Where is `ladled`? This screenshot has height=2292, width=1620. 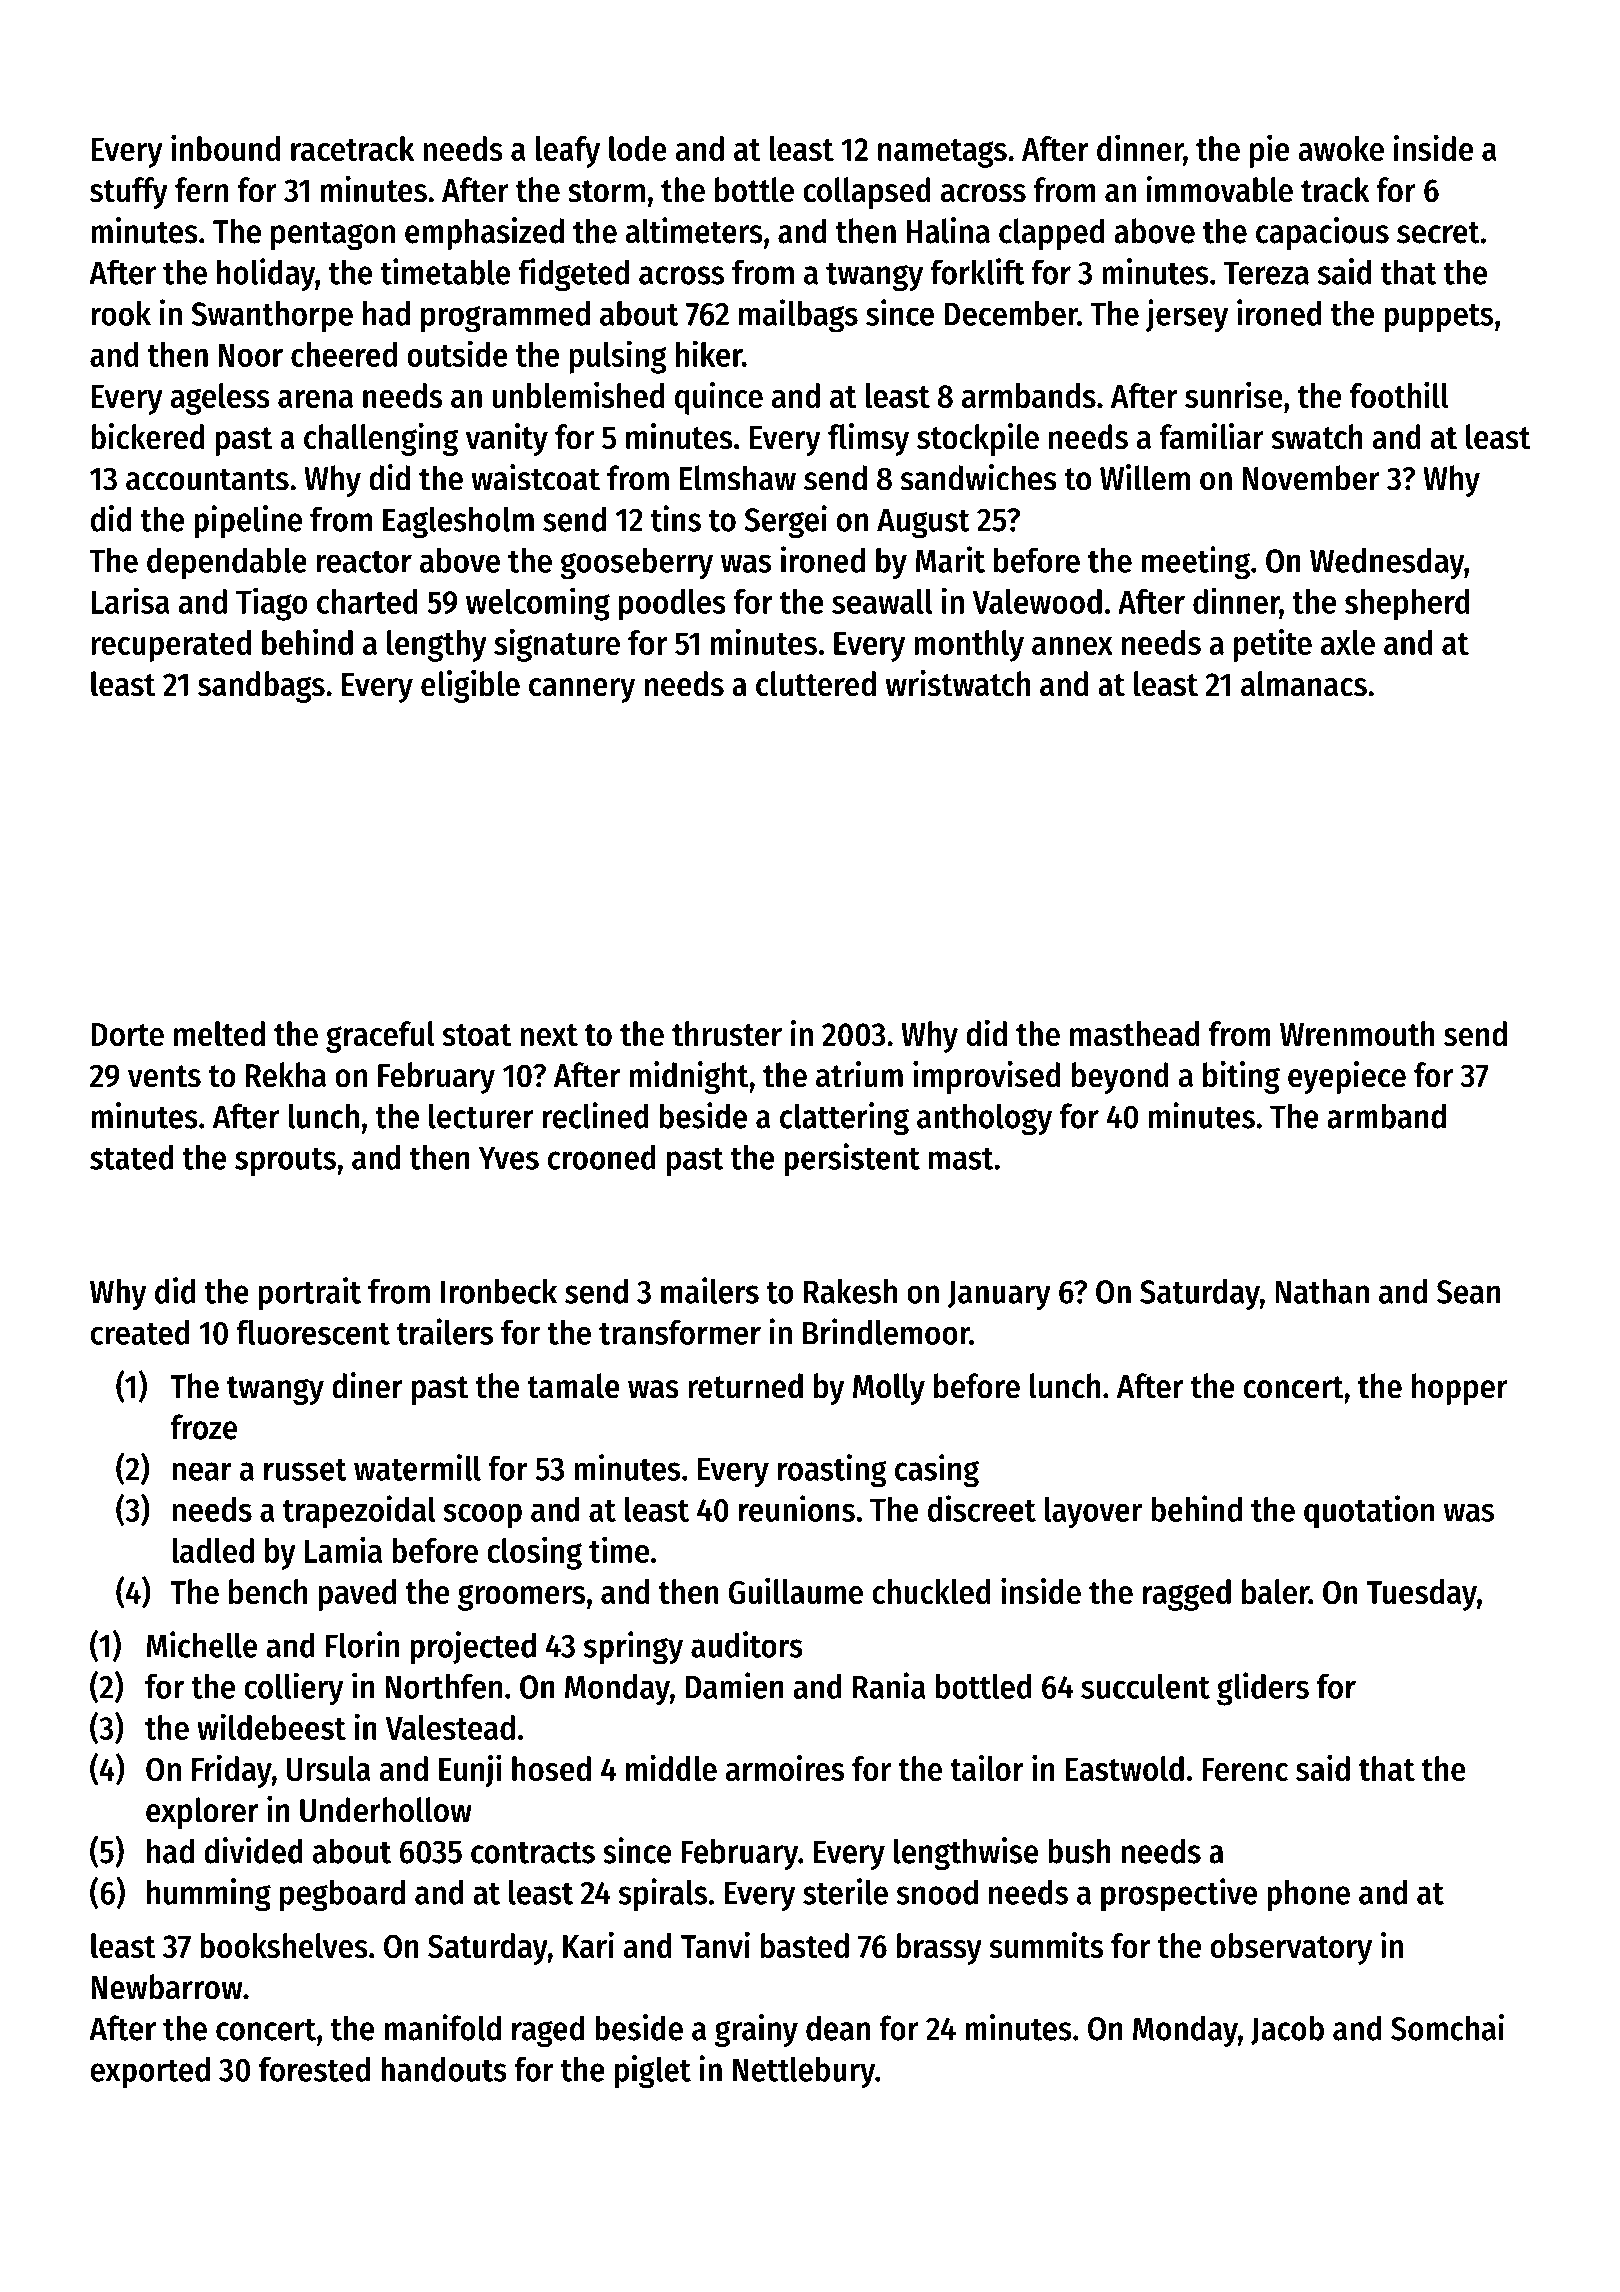
ladled is located at coordinates (213, 1550).
